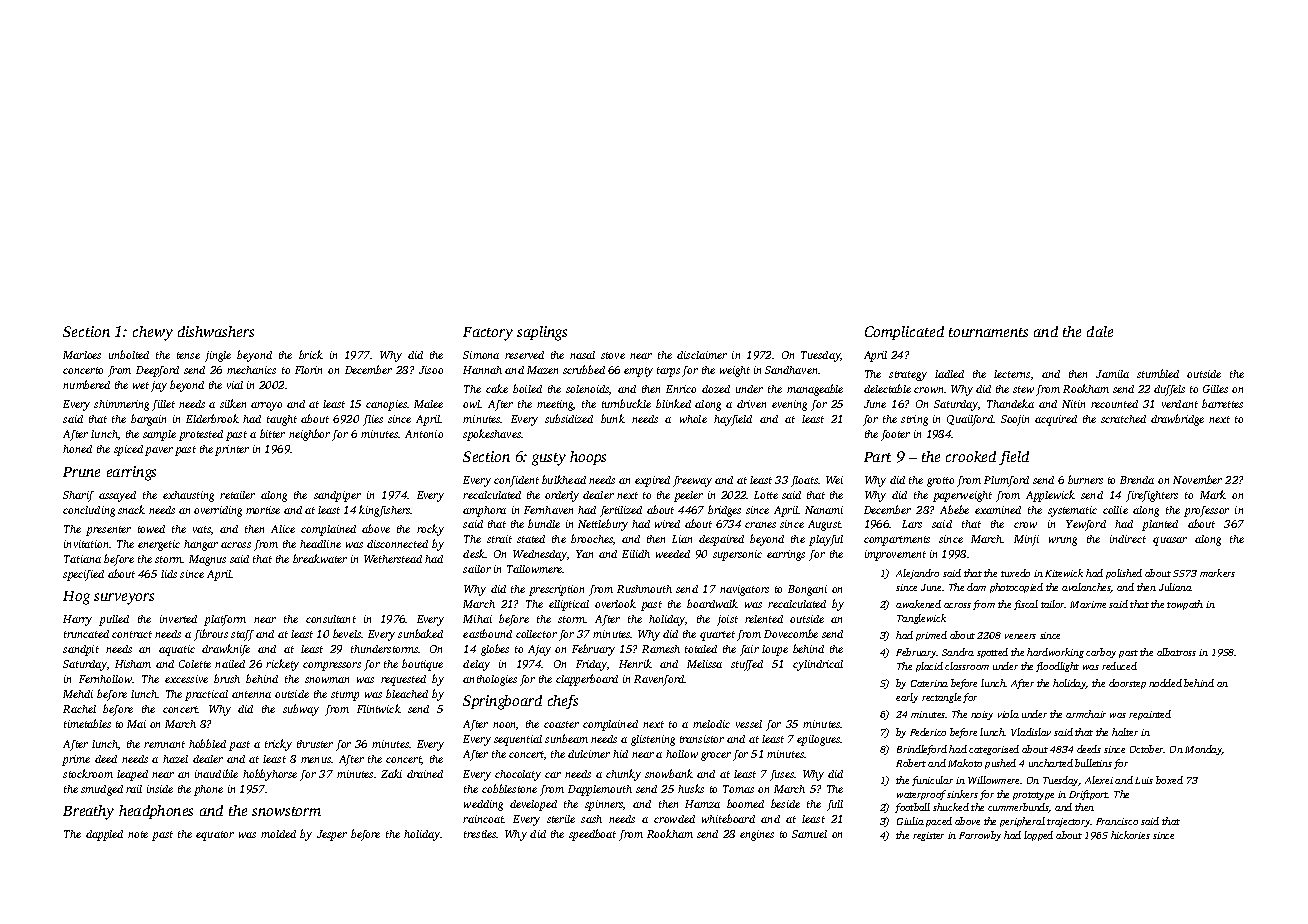 This screenshot has width=1308, height=924. What do you see at coordinates (476, 665) in the screenshot?
I see `delay` at bounding box center [476, 665].
